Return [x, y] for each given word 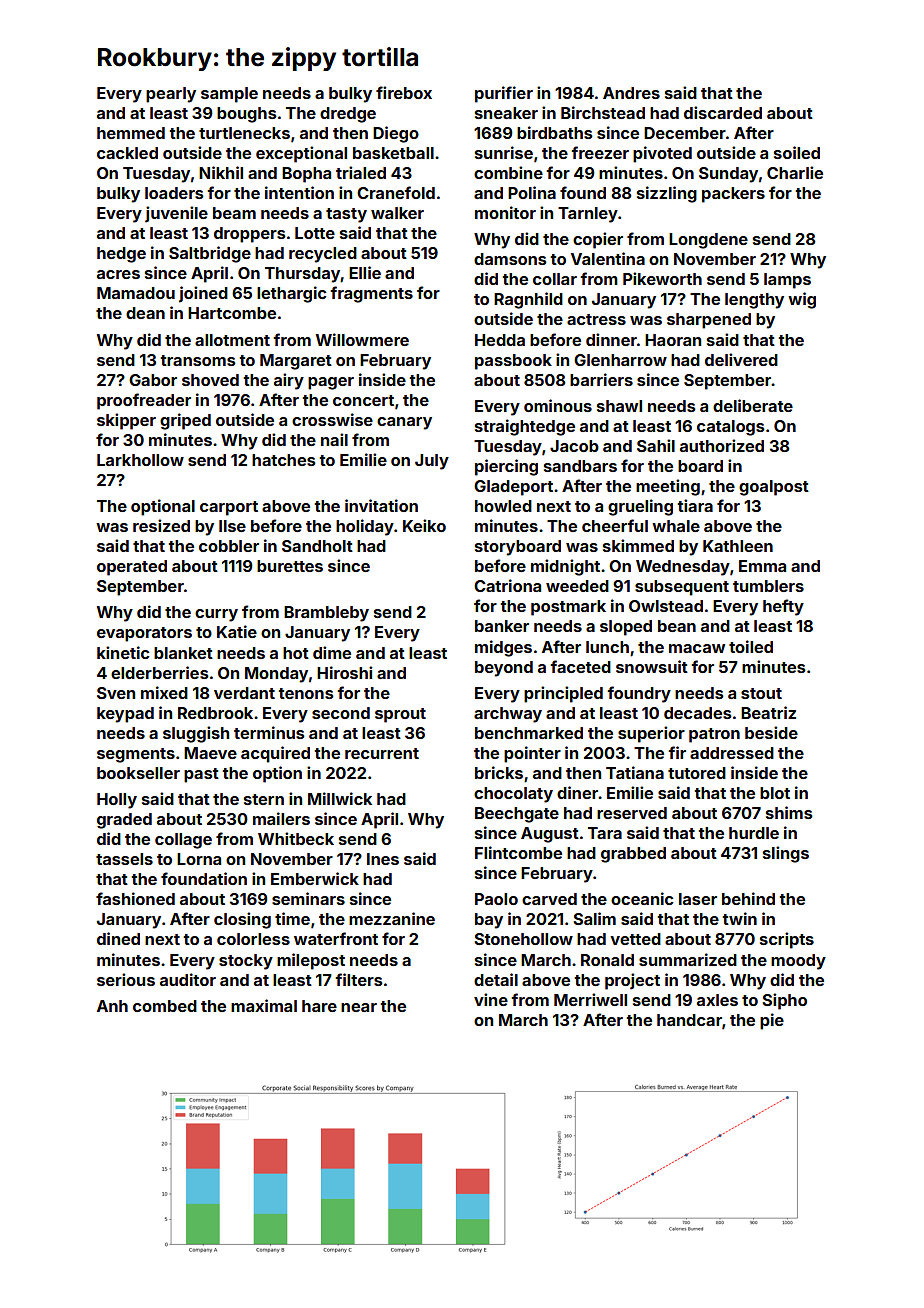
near [359, 1007]
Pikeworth [662, 278]
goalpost [774, 488]
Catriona [507, 585]
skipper [126, 421]
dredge [348, 115]
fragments [372, 294]
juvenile [176, 214]
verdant [244, 693]
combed [165, 1006]
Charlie [795, 172]
